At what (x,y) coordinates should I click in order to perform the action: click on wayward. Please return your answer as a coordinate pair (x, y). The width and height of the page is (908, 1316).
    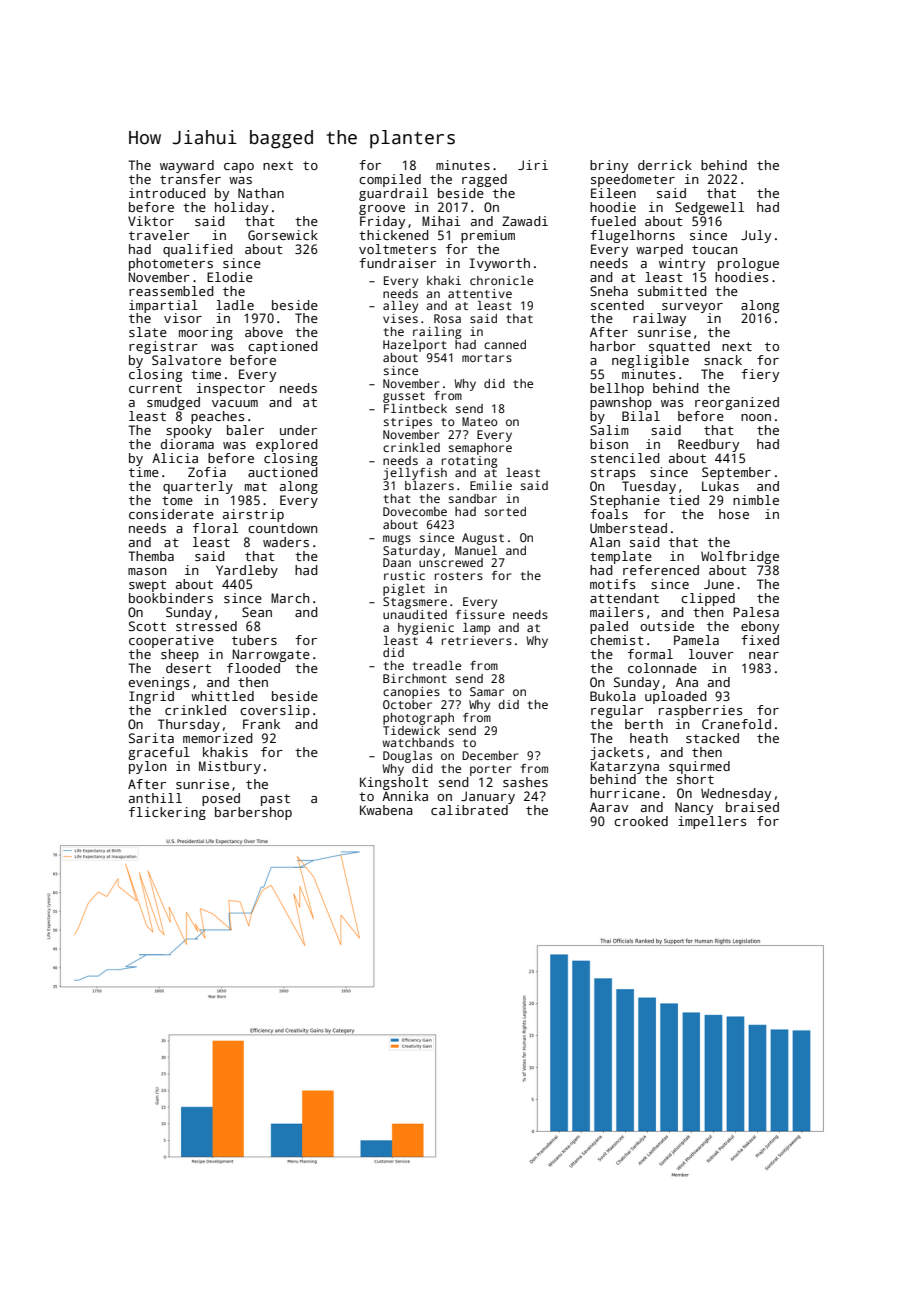
    Looking at the image, I should click on (187, 166).
